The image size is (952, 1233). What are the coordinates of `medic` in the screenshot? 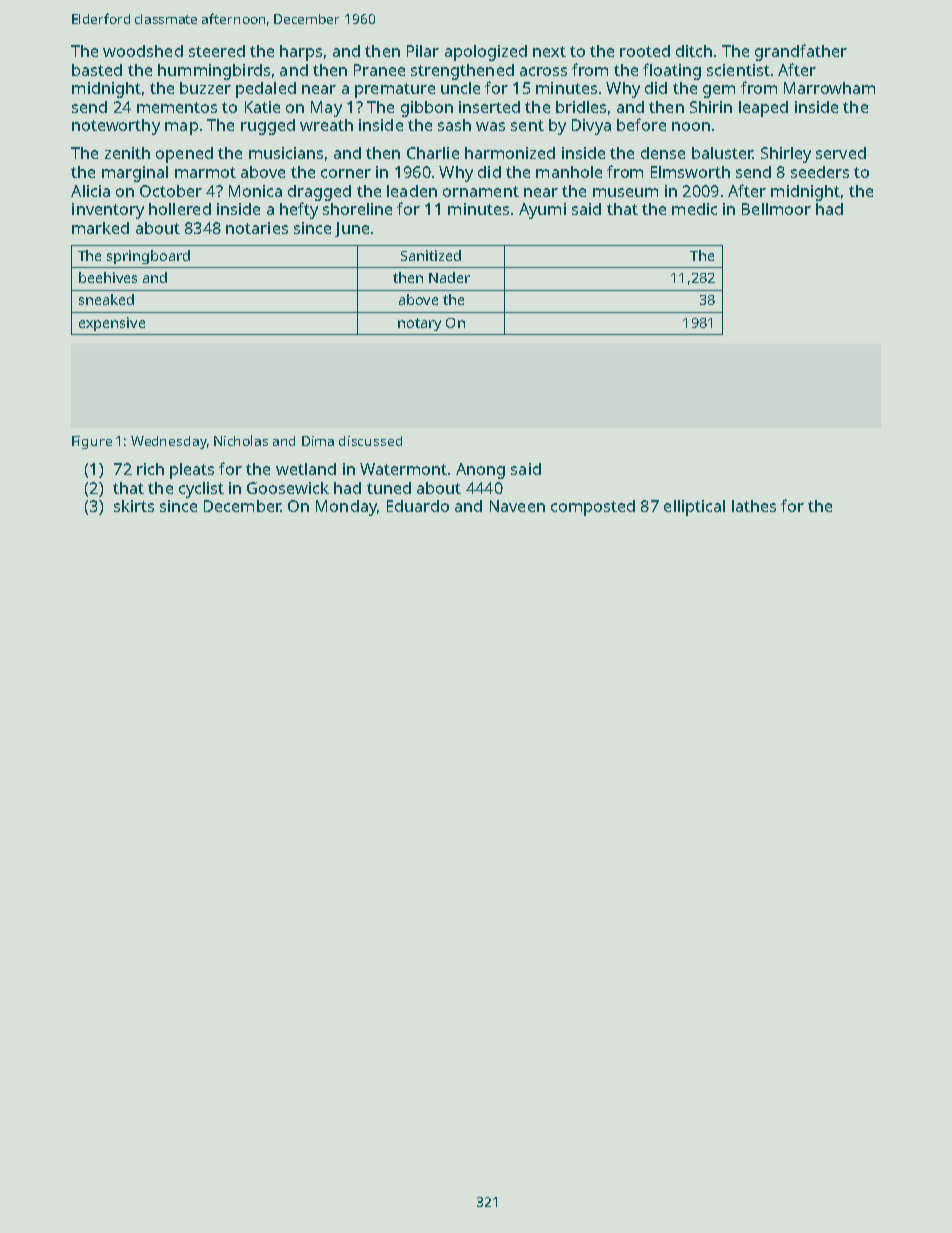 It's located at (694, 209).
